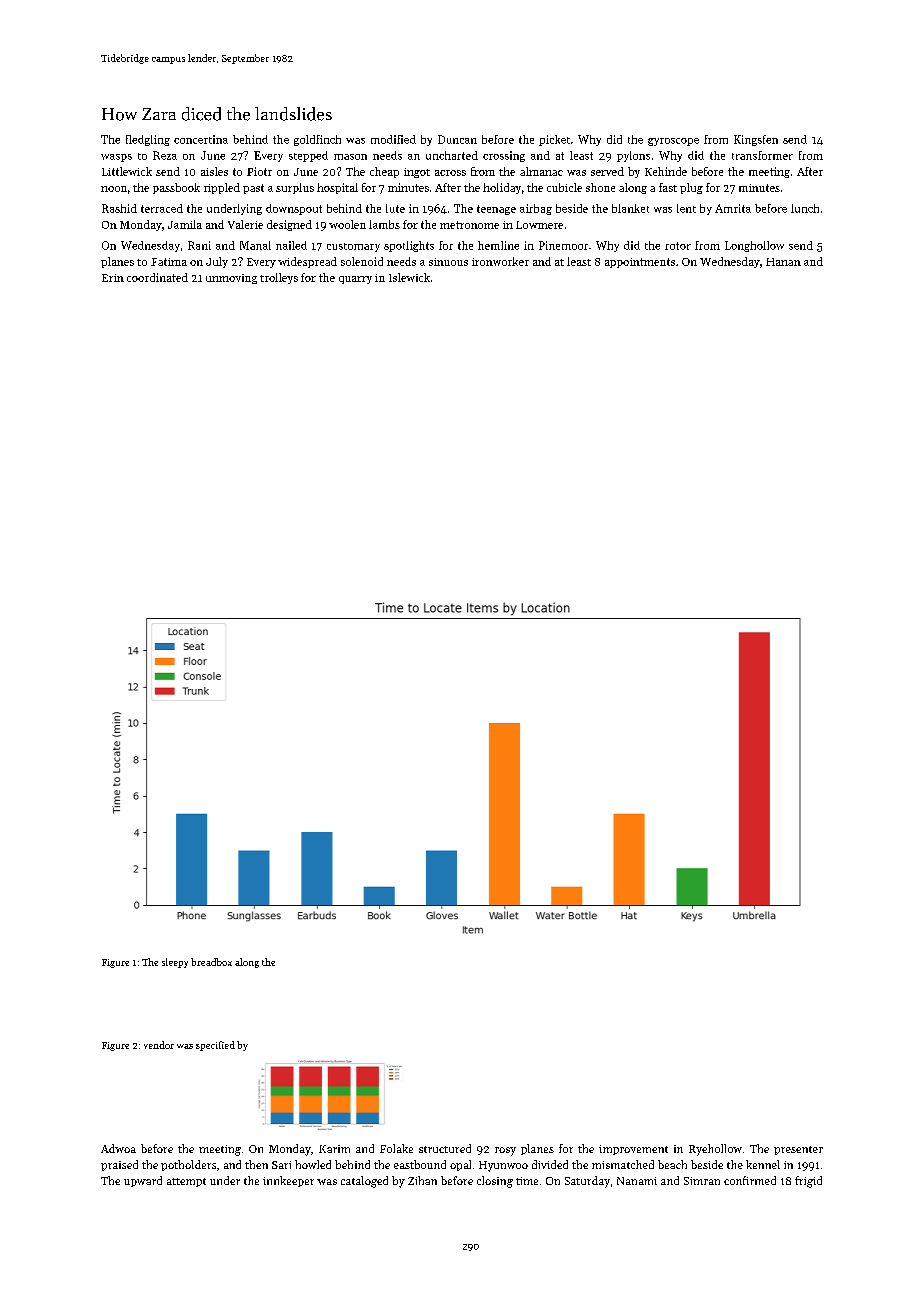 The width and height of the image is (924, 1308). I want to click on unmoving, so click(231, 279).
